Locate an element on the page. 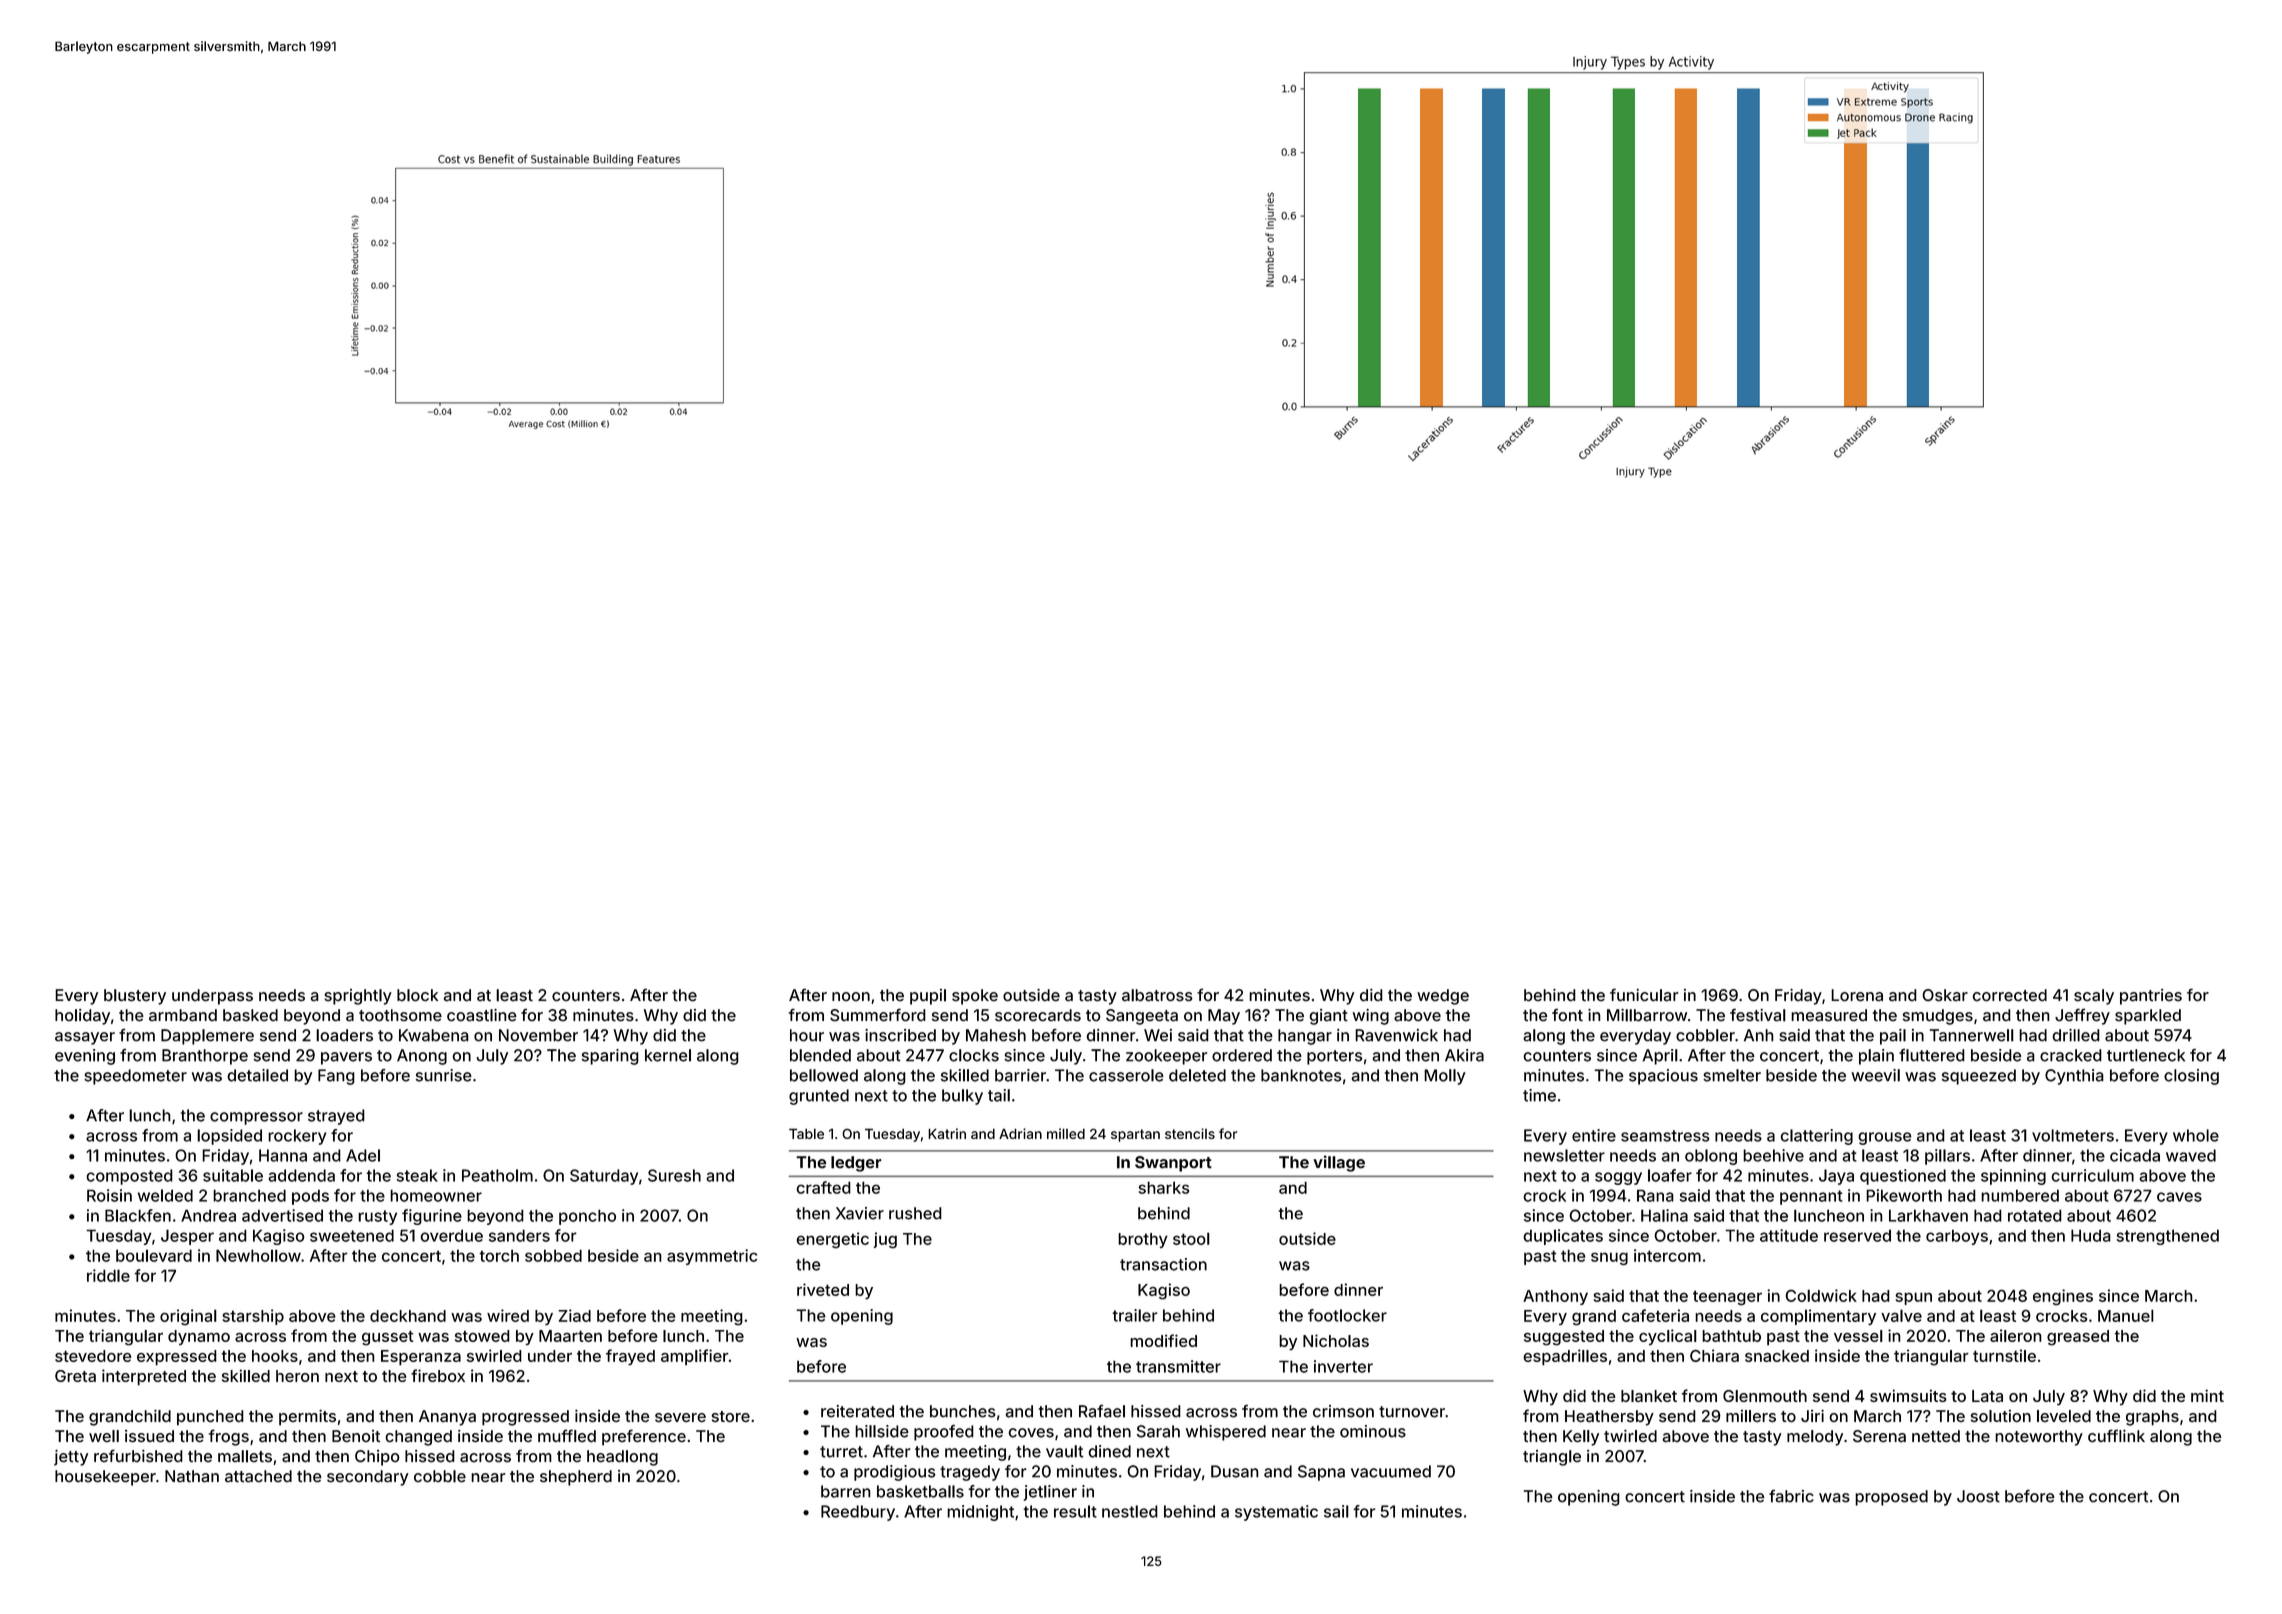 This document has width=2282, height=1614. snacked is located at coordinates (1777, 1356).
